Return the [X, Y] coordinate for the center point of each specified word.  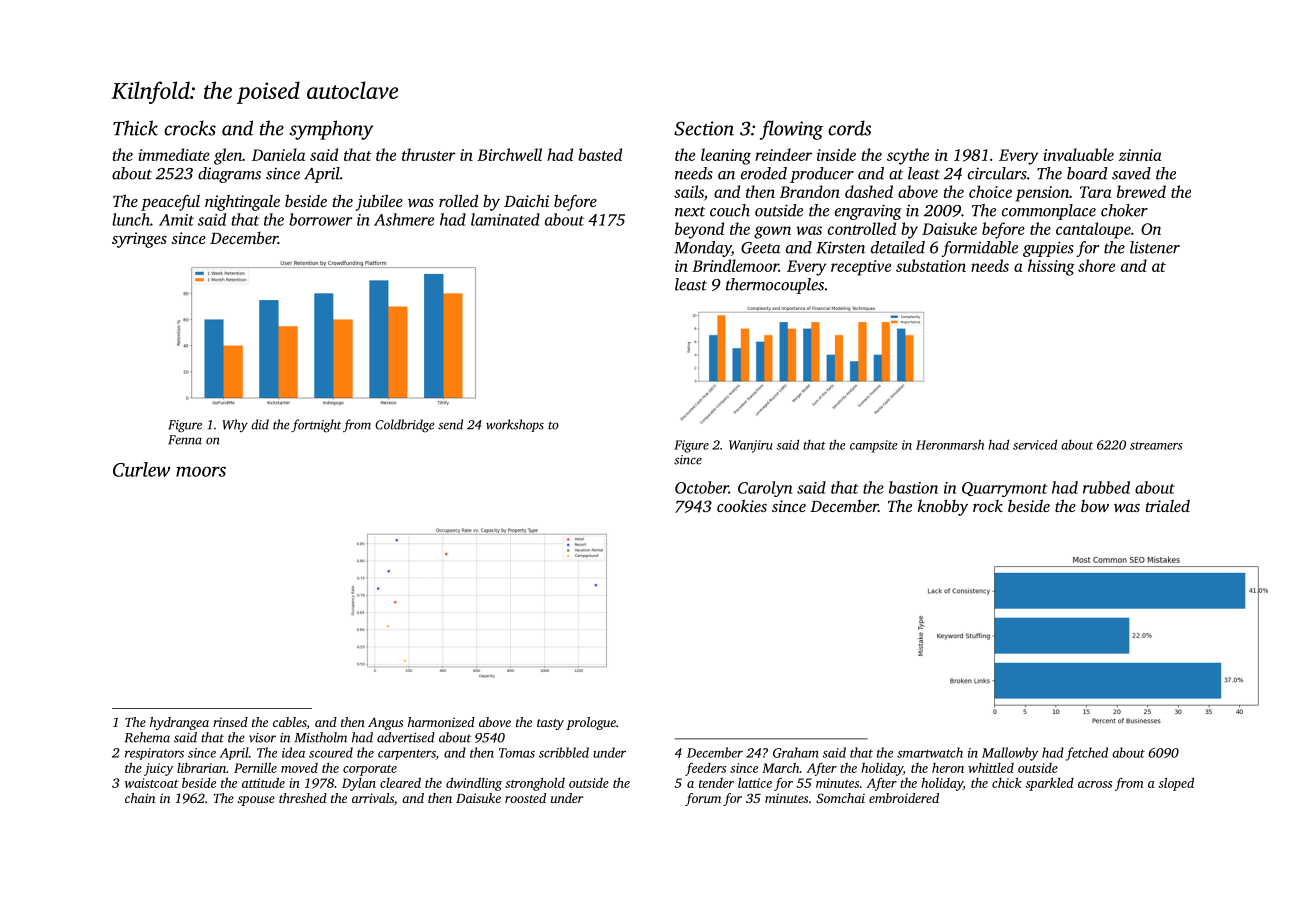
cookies [742, 505]
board [1087, 173]
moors [201, 471]
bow [1095, 506]
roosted [525, 798]
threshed [303, 798]
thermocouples [775, 286]
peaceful [170, 203]
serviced [1035, 444]
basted [600, 154]
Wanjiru [751, 446]
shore [1096, 265]
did [260, 424]
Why [235, 425]
